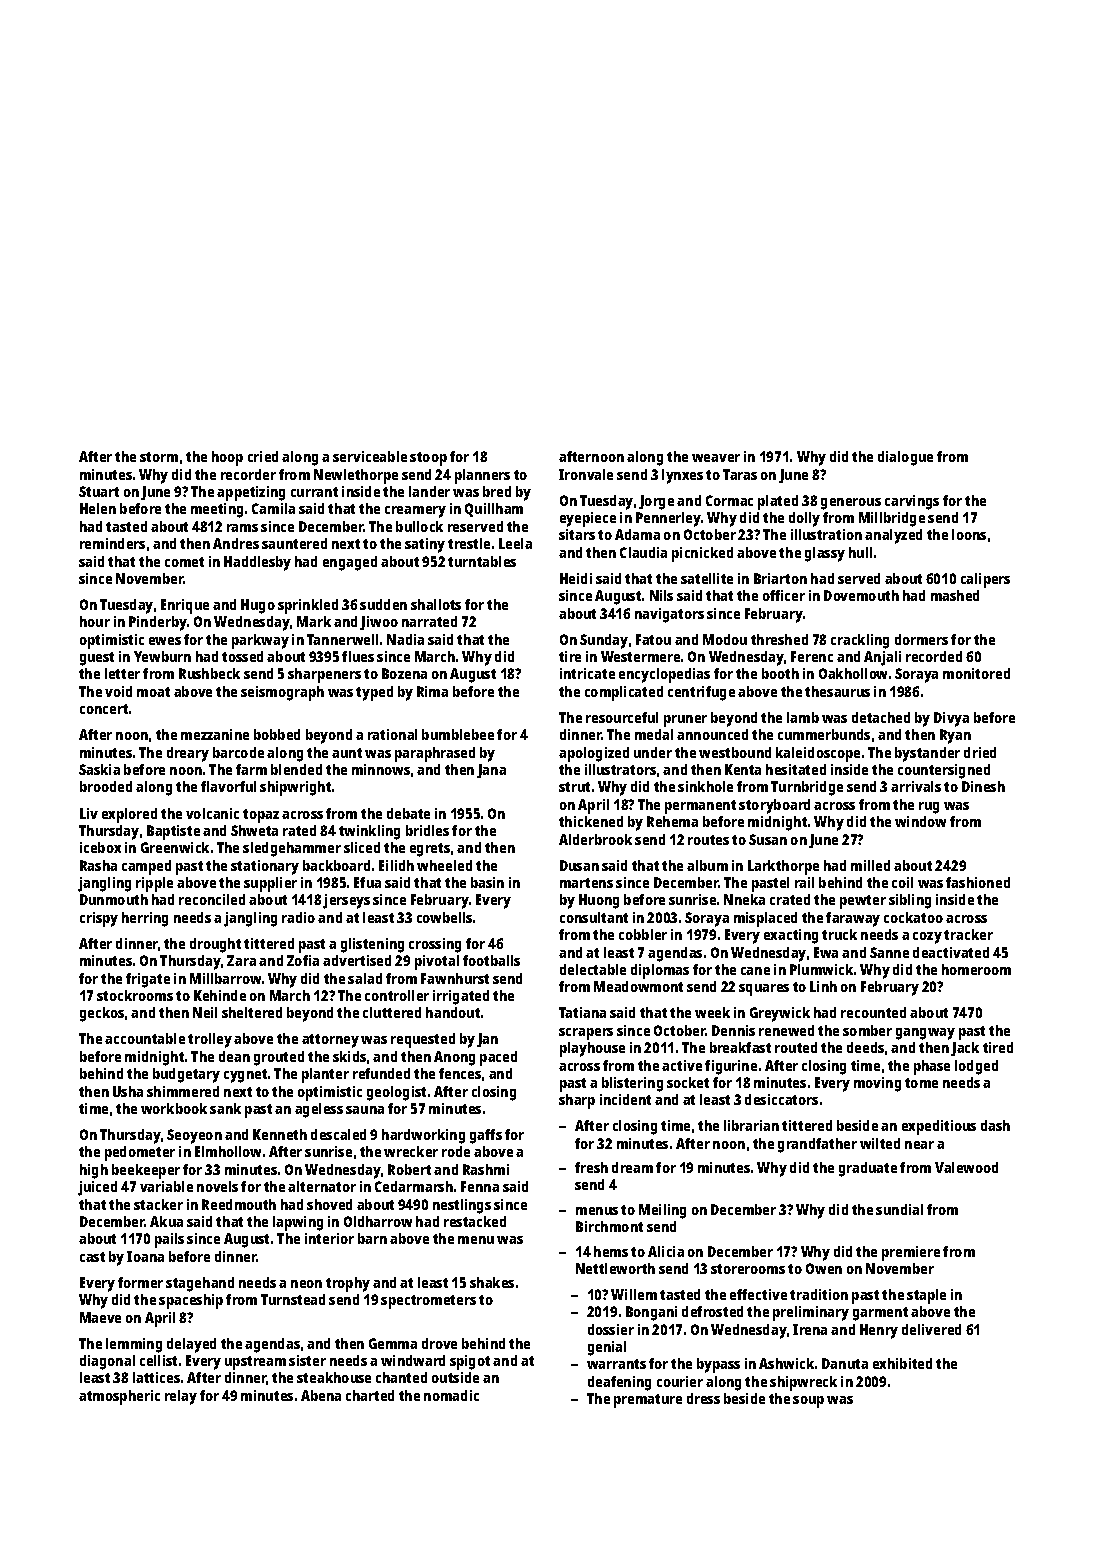  What do you see at coordinates (97, 1188) in the screenshot?
I see `juiced` at bounding box center [97, 1188].
